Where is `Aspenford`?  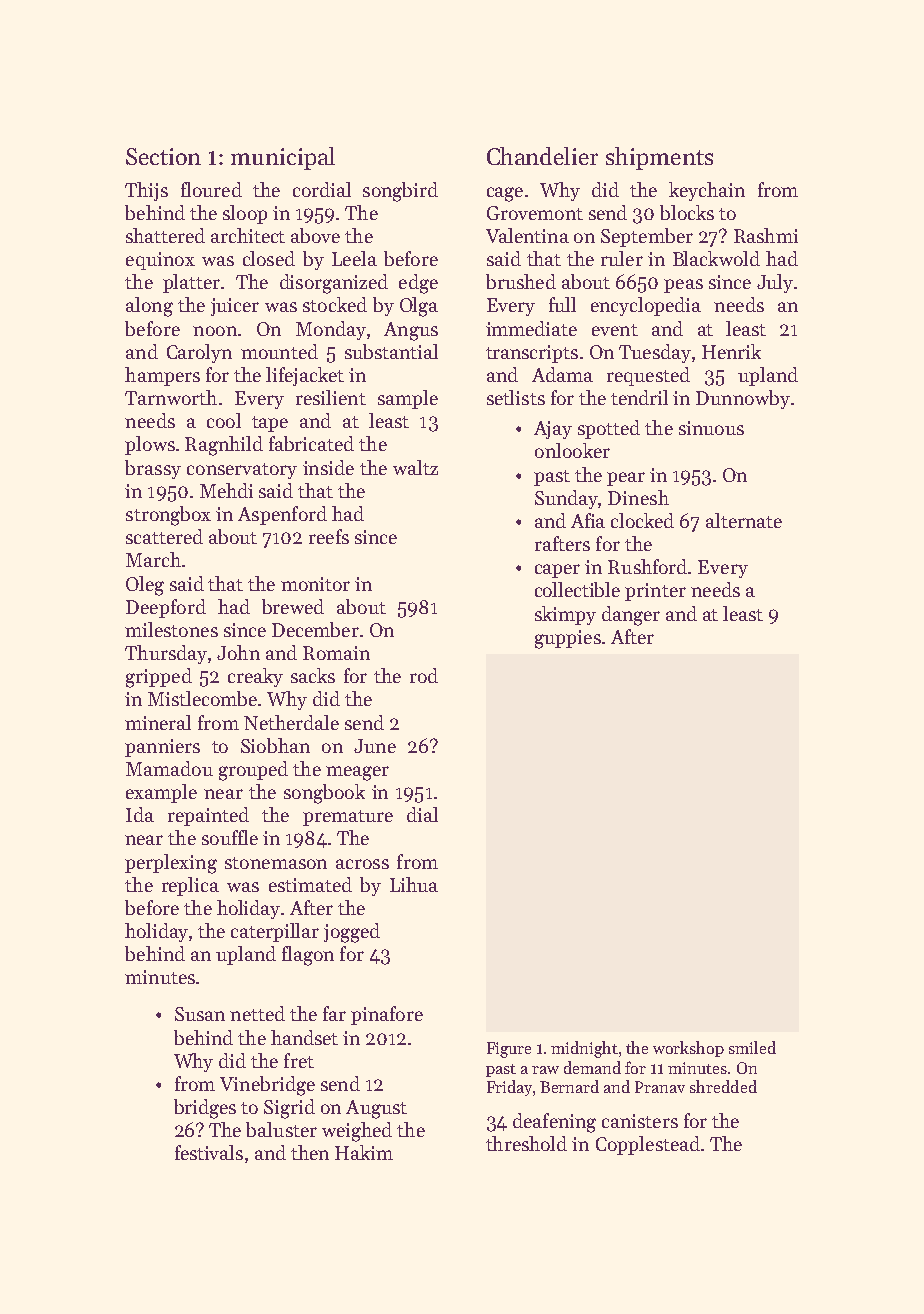
Aspenford is located at coordinates (282, 515).
